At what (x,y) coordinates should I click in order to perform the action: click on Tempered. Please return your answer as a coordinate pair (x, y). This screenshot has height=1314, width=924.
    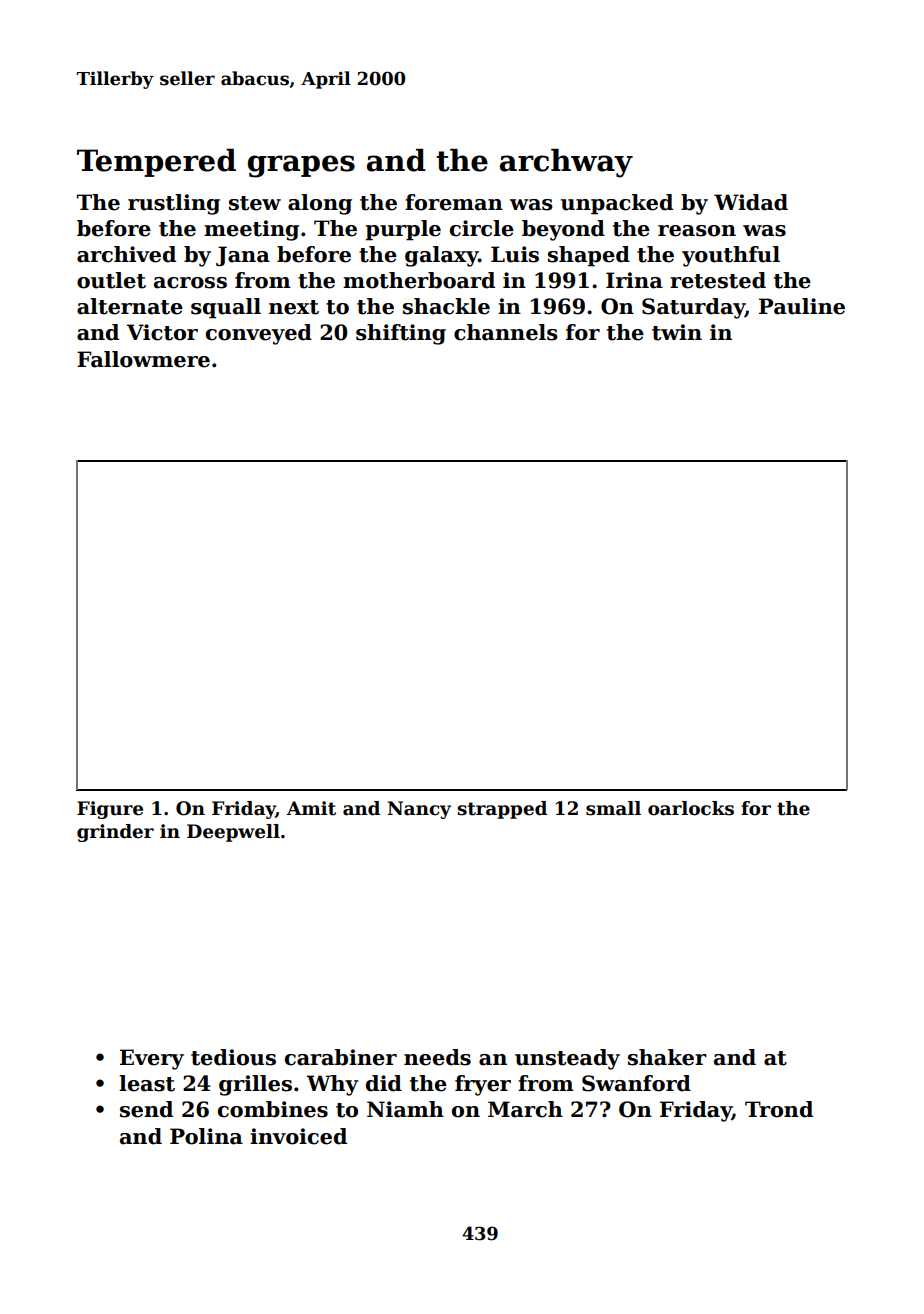
    Looking at the image, I should click on (156, 163).
